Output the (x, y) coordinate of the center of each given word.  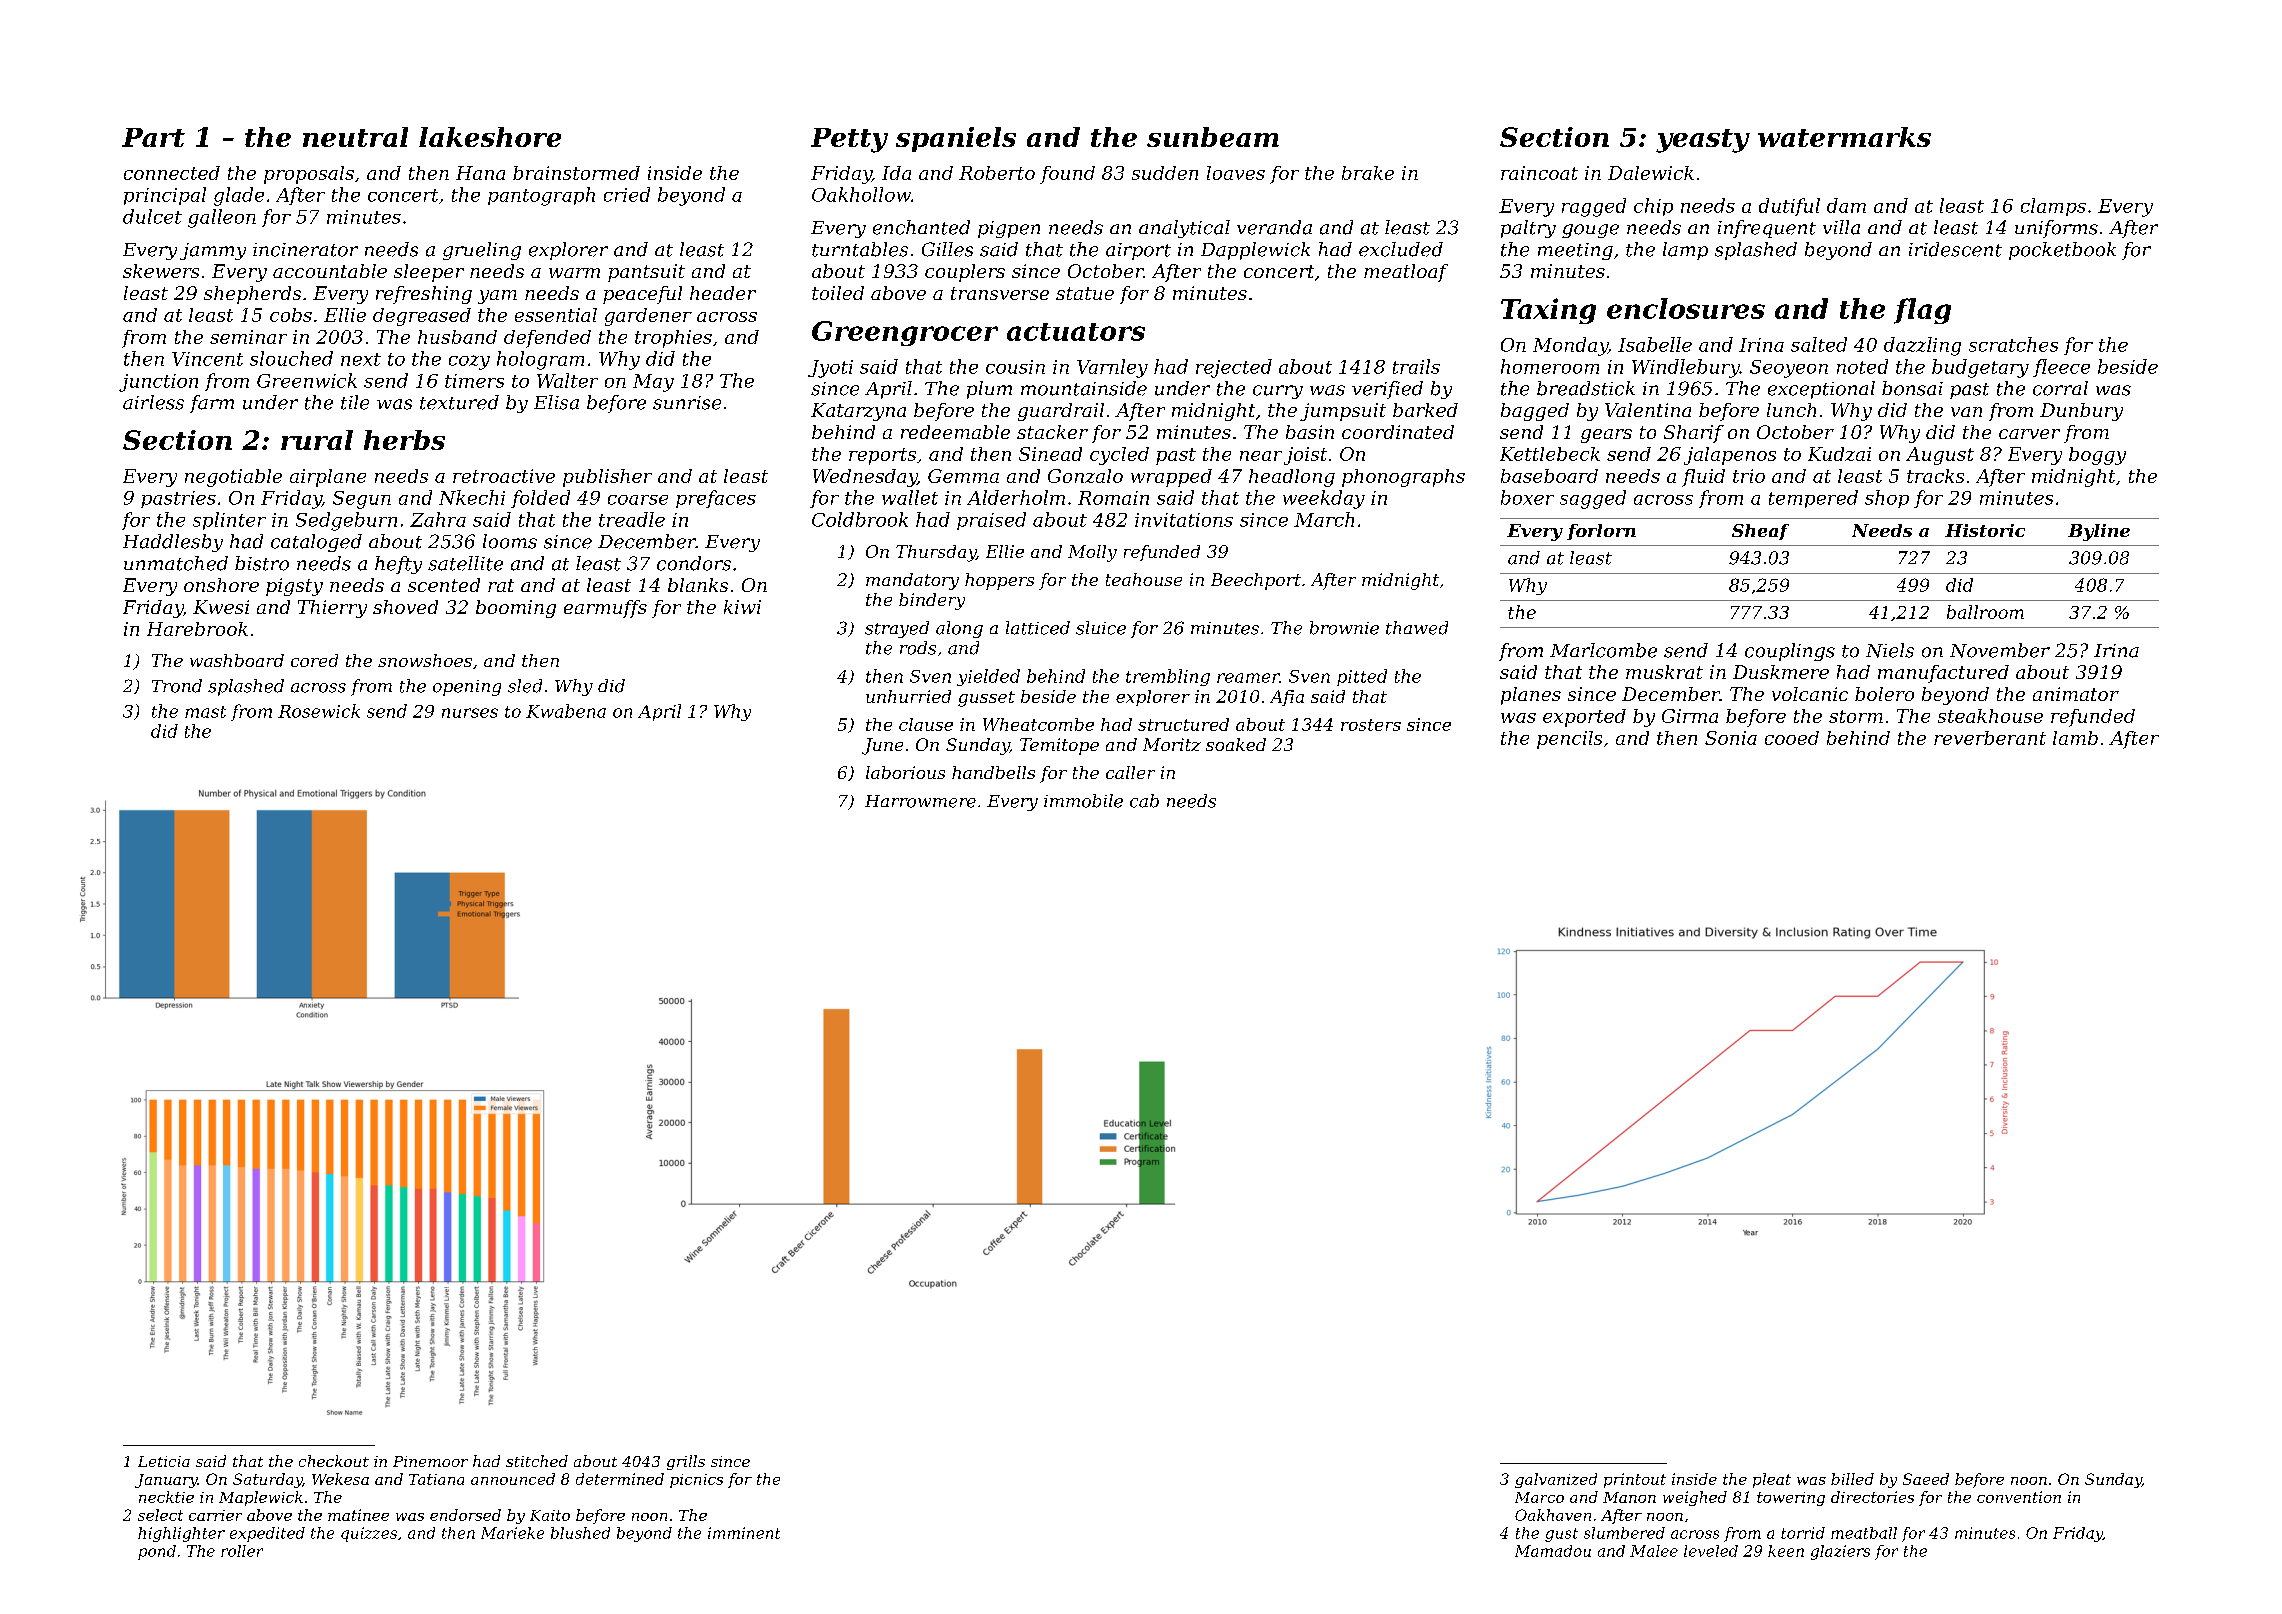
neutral (355, 137)
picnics (696, 1481)
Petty (849, 140)
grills (686, 1462)
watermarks (1844, 137)
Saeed (1926, 1479)
